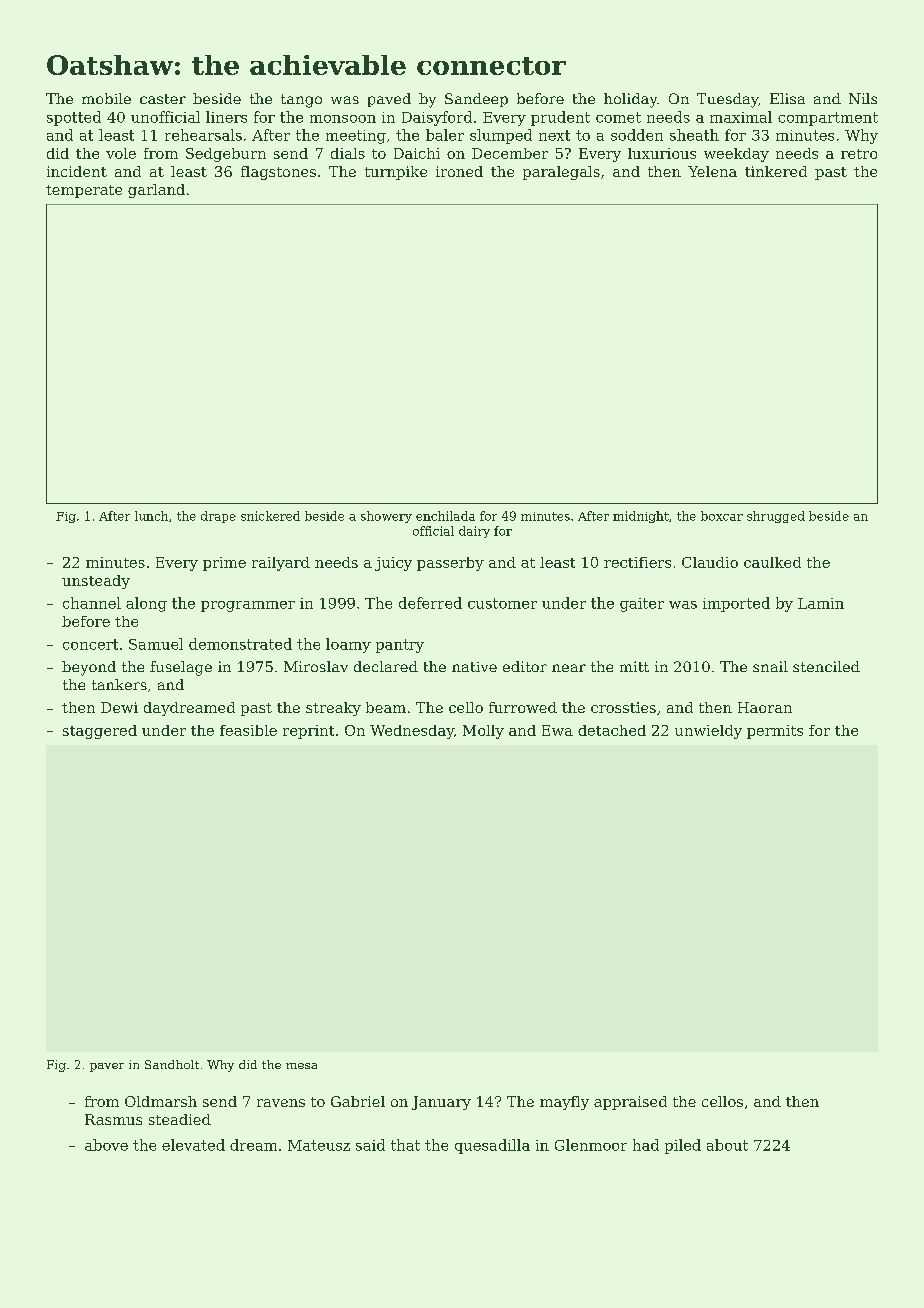 The width and height of the image is (924, 1308). Describe the element at coordinates (775, 732) in the image. I see `permits` at that location.
